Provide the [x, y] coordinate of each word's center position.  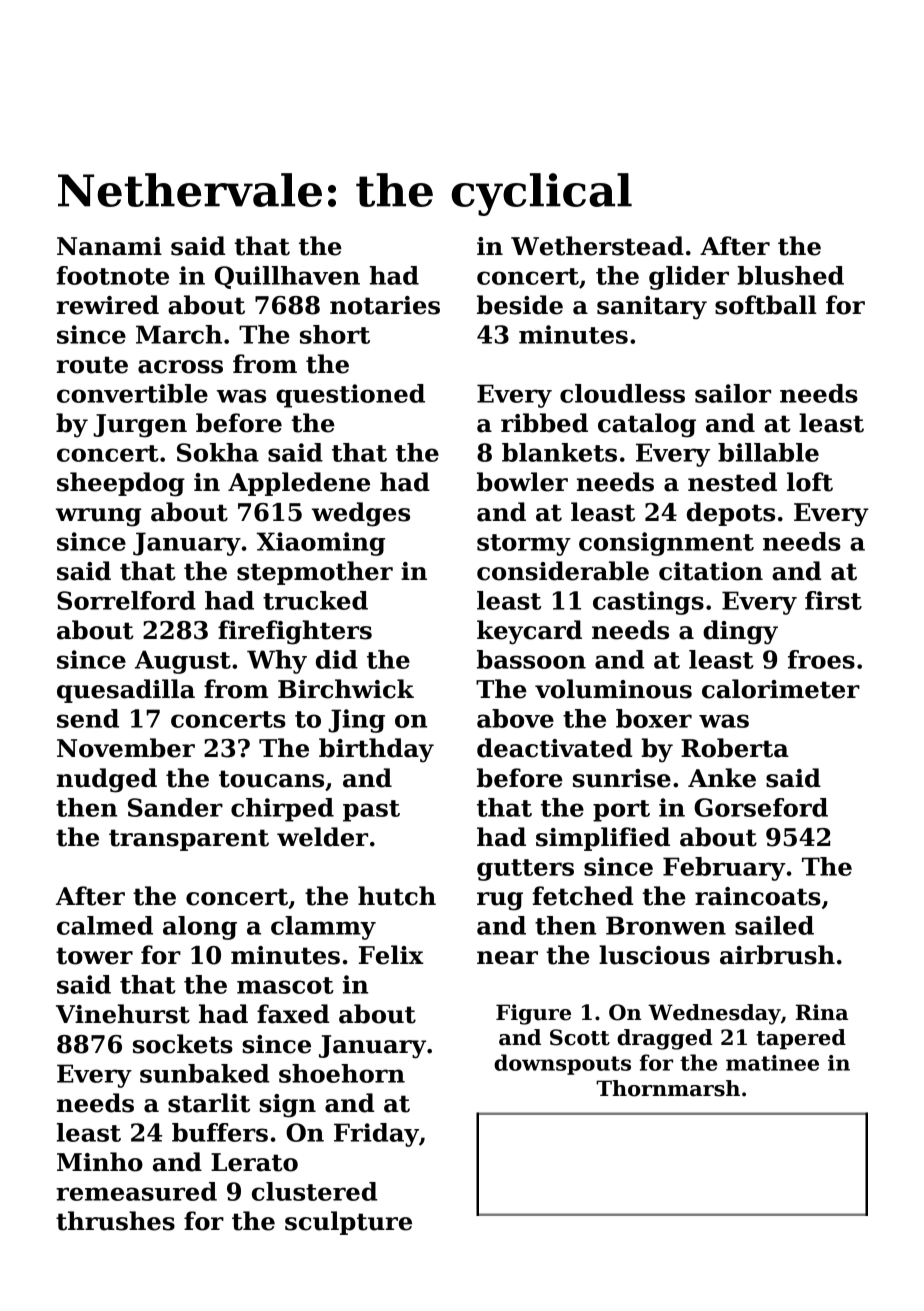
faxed [293, 1014]
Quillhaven [287, 277]
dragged [665, 1039]
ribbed [544, 423]
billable [768, 452]
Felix [391, 955]
